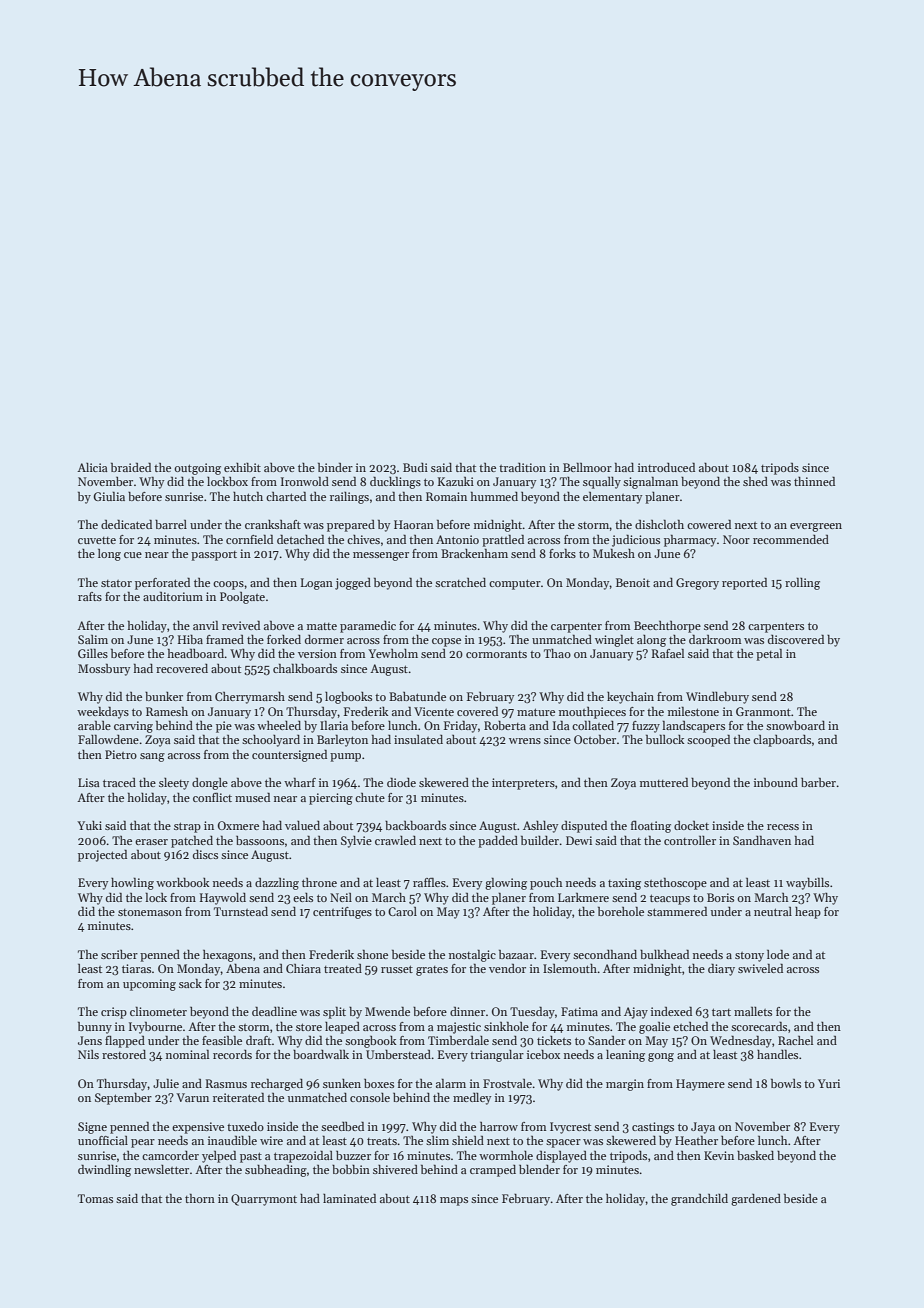  I want to click on treated, so click(343, 968).
